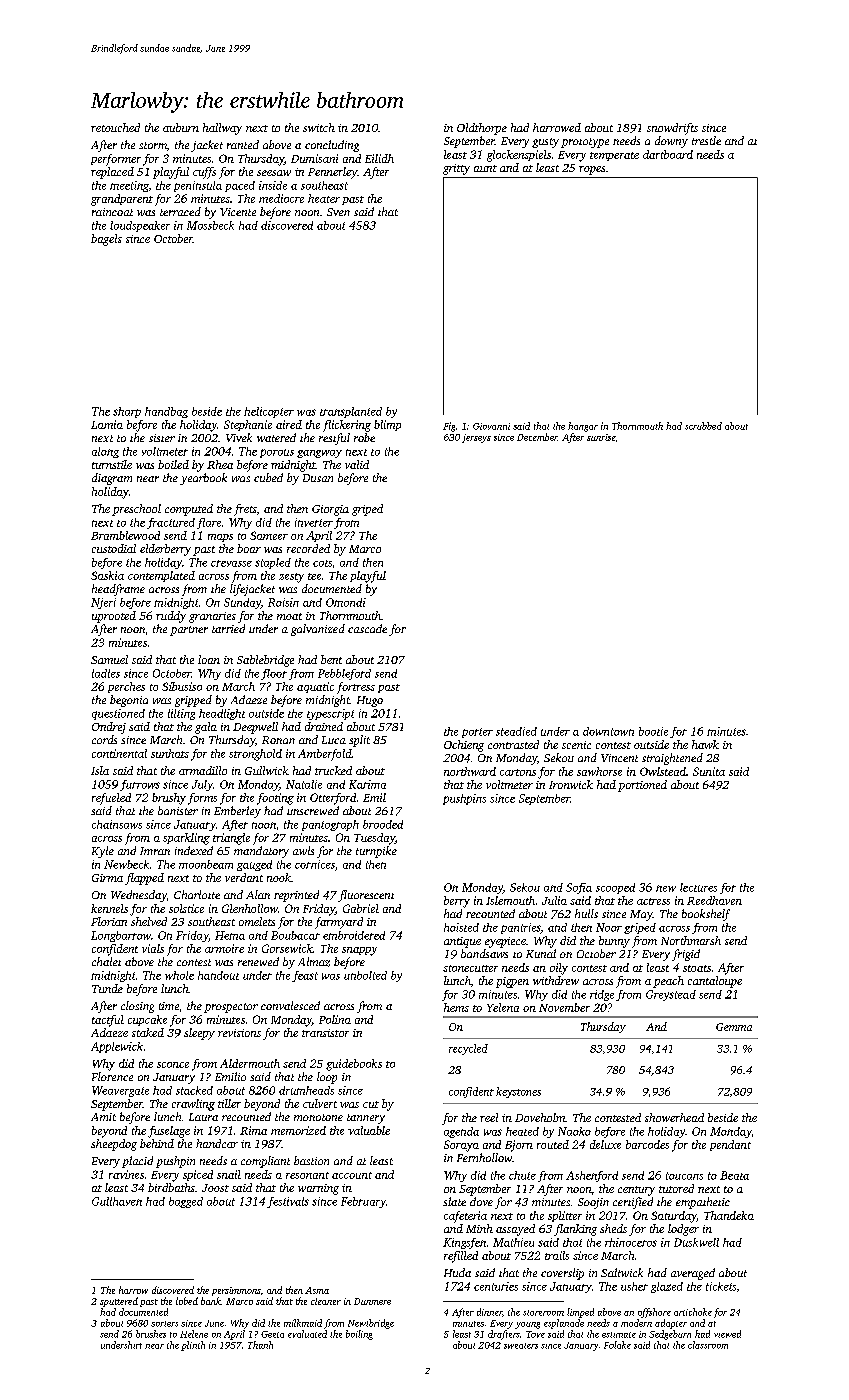 This page has height=1400, width=849. I want to click on brooded, so click(383, 824).
